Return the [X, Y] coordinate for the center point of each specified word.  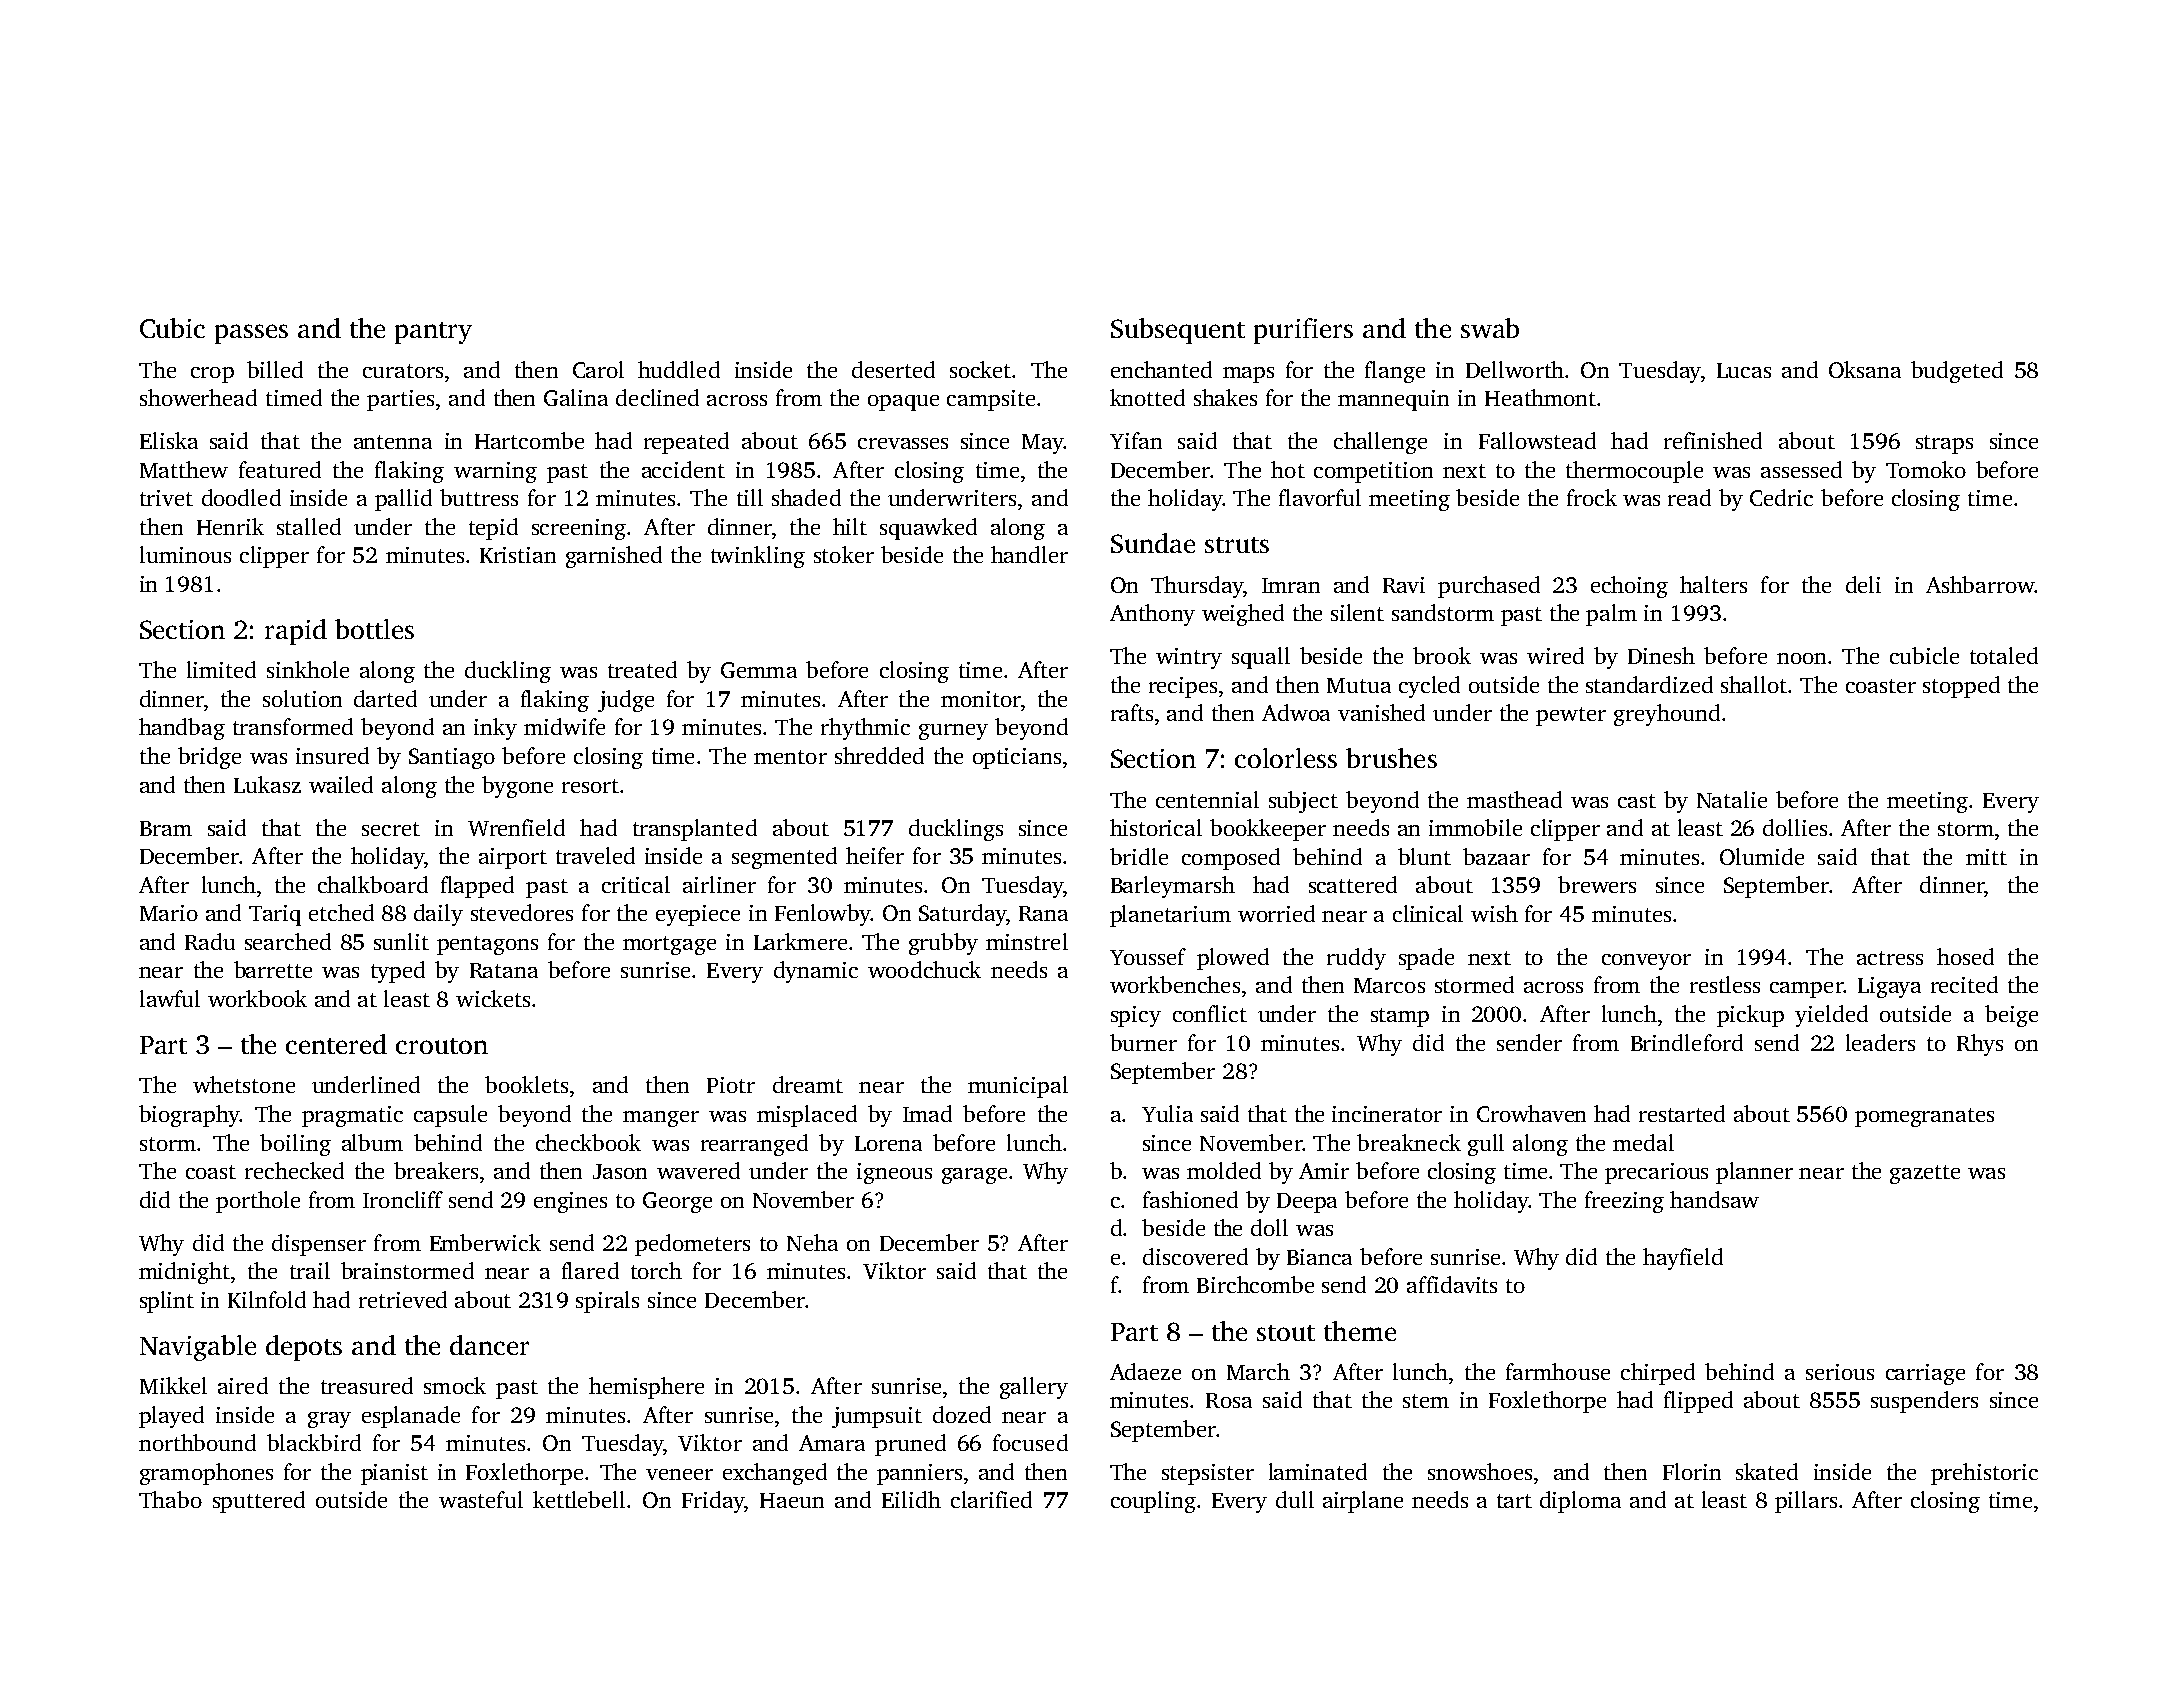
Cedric [1781, 497]
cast [1637, 801]
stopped [1961, 687]
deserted [893, 369]
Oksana [1865, 369]
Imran [1291, 585]
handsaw [1714, 1199]
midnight [184, 1273]
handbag [182, 729]
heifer [875, 855]
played [171, 1417]
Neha [812, 1242]
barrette [273, 969]
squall [1261, 658]
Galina [576, 397]
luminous [185, 554]
